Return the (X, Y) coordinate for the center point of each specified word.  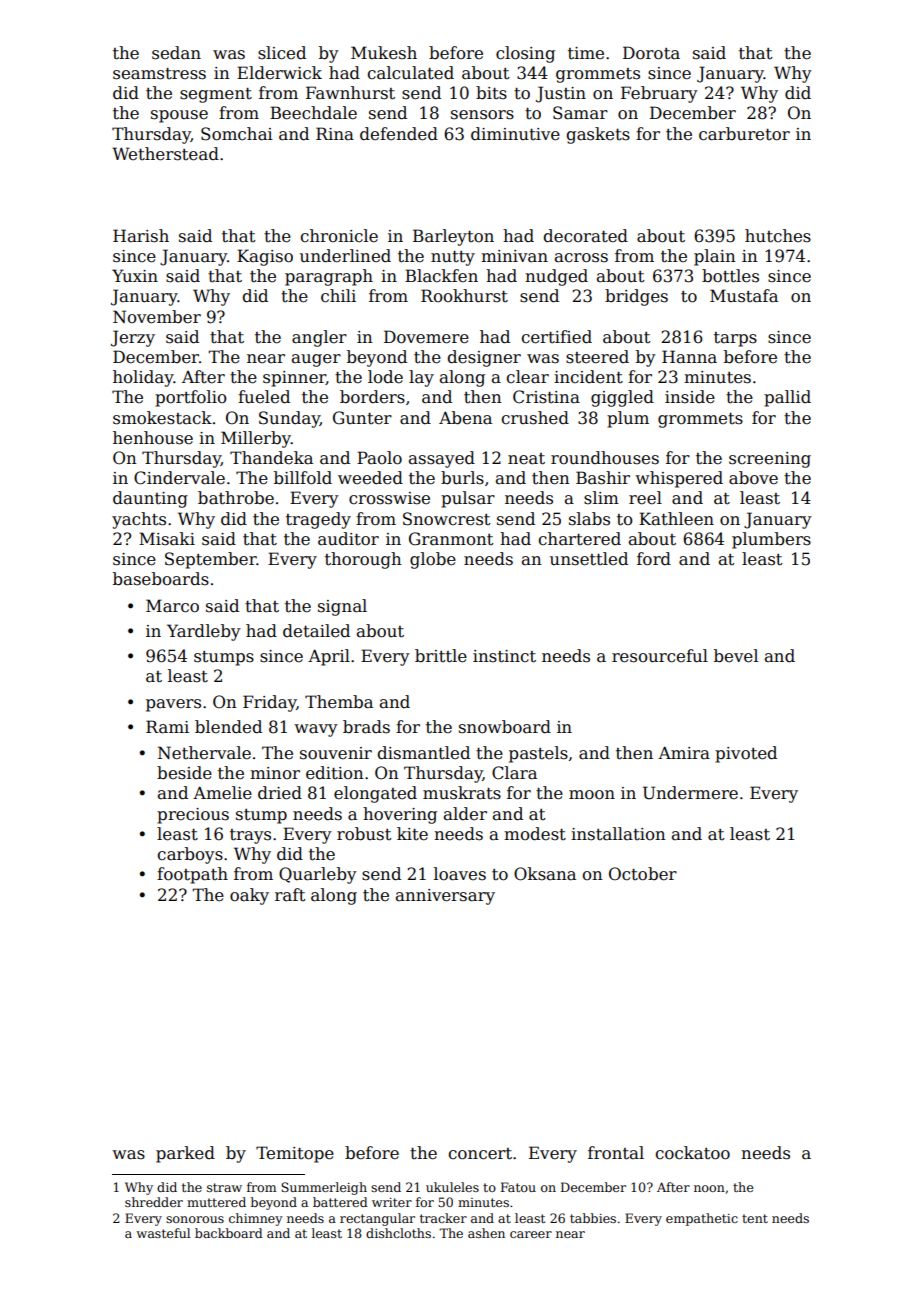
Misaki (167, 539)
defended (399, 134)
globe (433, 560)
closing (525, 54)
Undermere (690, 793)
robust (364, 834)
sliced (282, 53)
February (659, 94)
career (531, 1234)
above (753, 478)
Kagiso (265, 257)
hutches (778, 236)
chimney (256, 1219)
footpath (192, 875)
